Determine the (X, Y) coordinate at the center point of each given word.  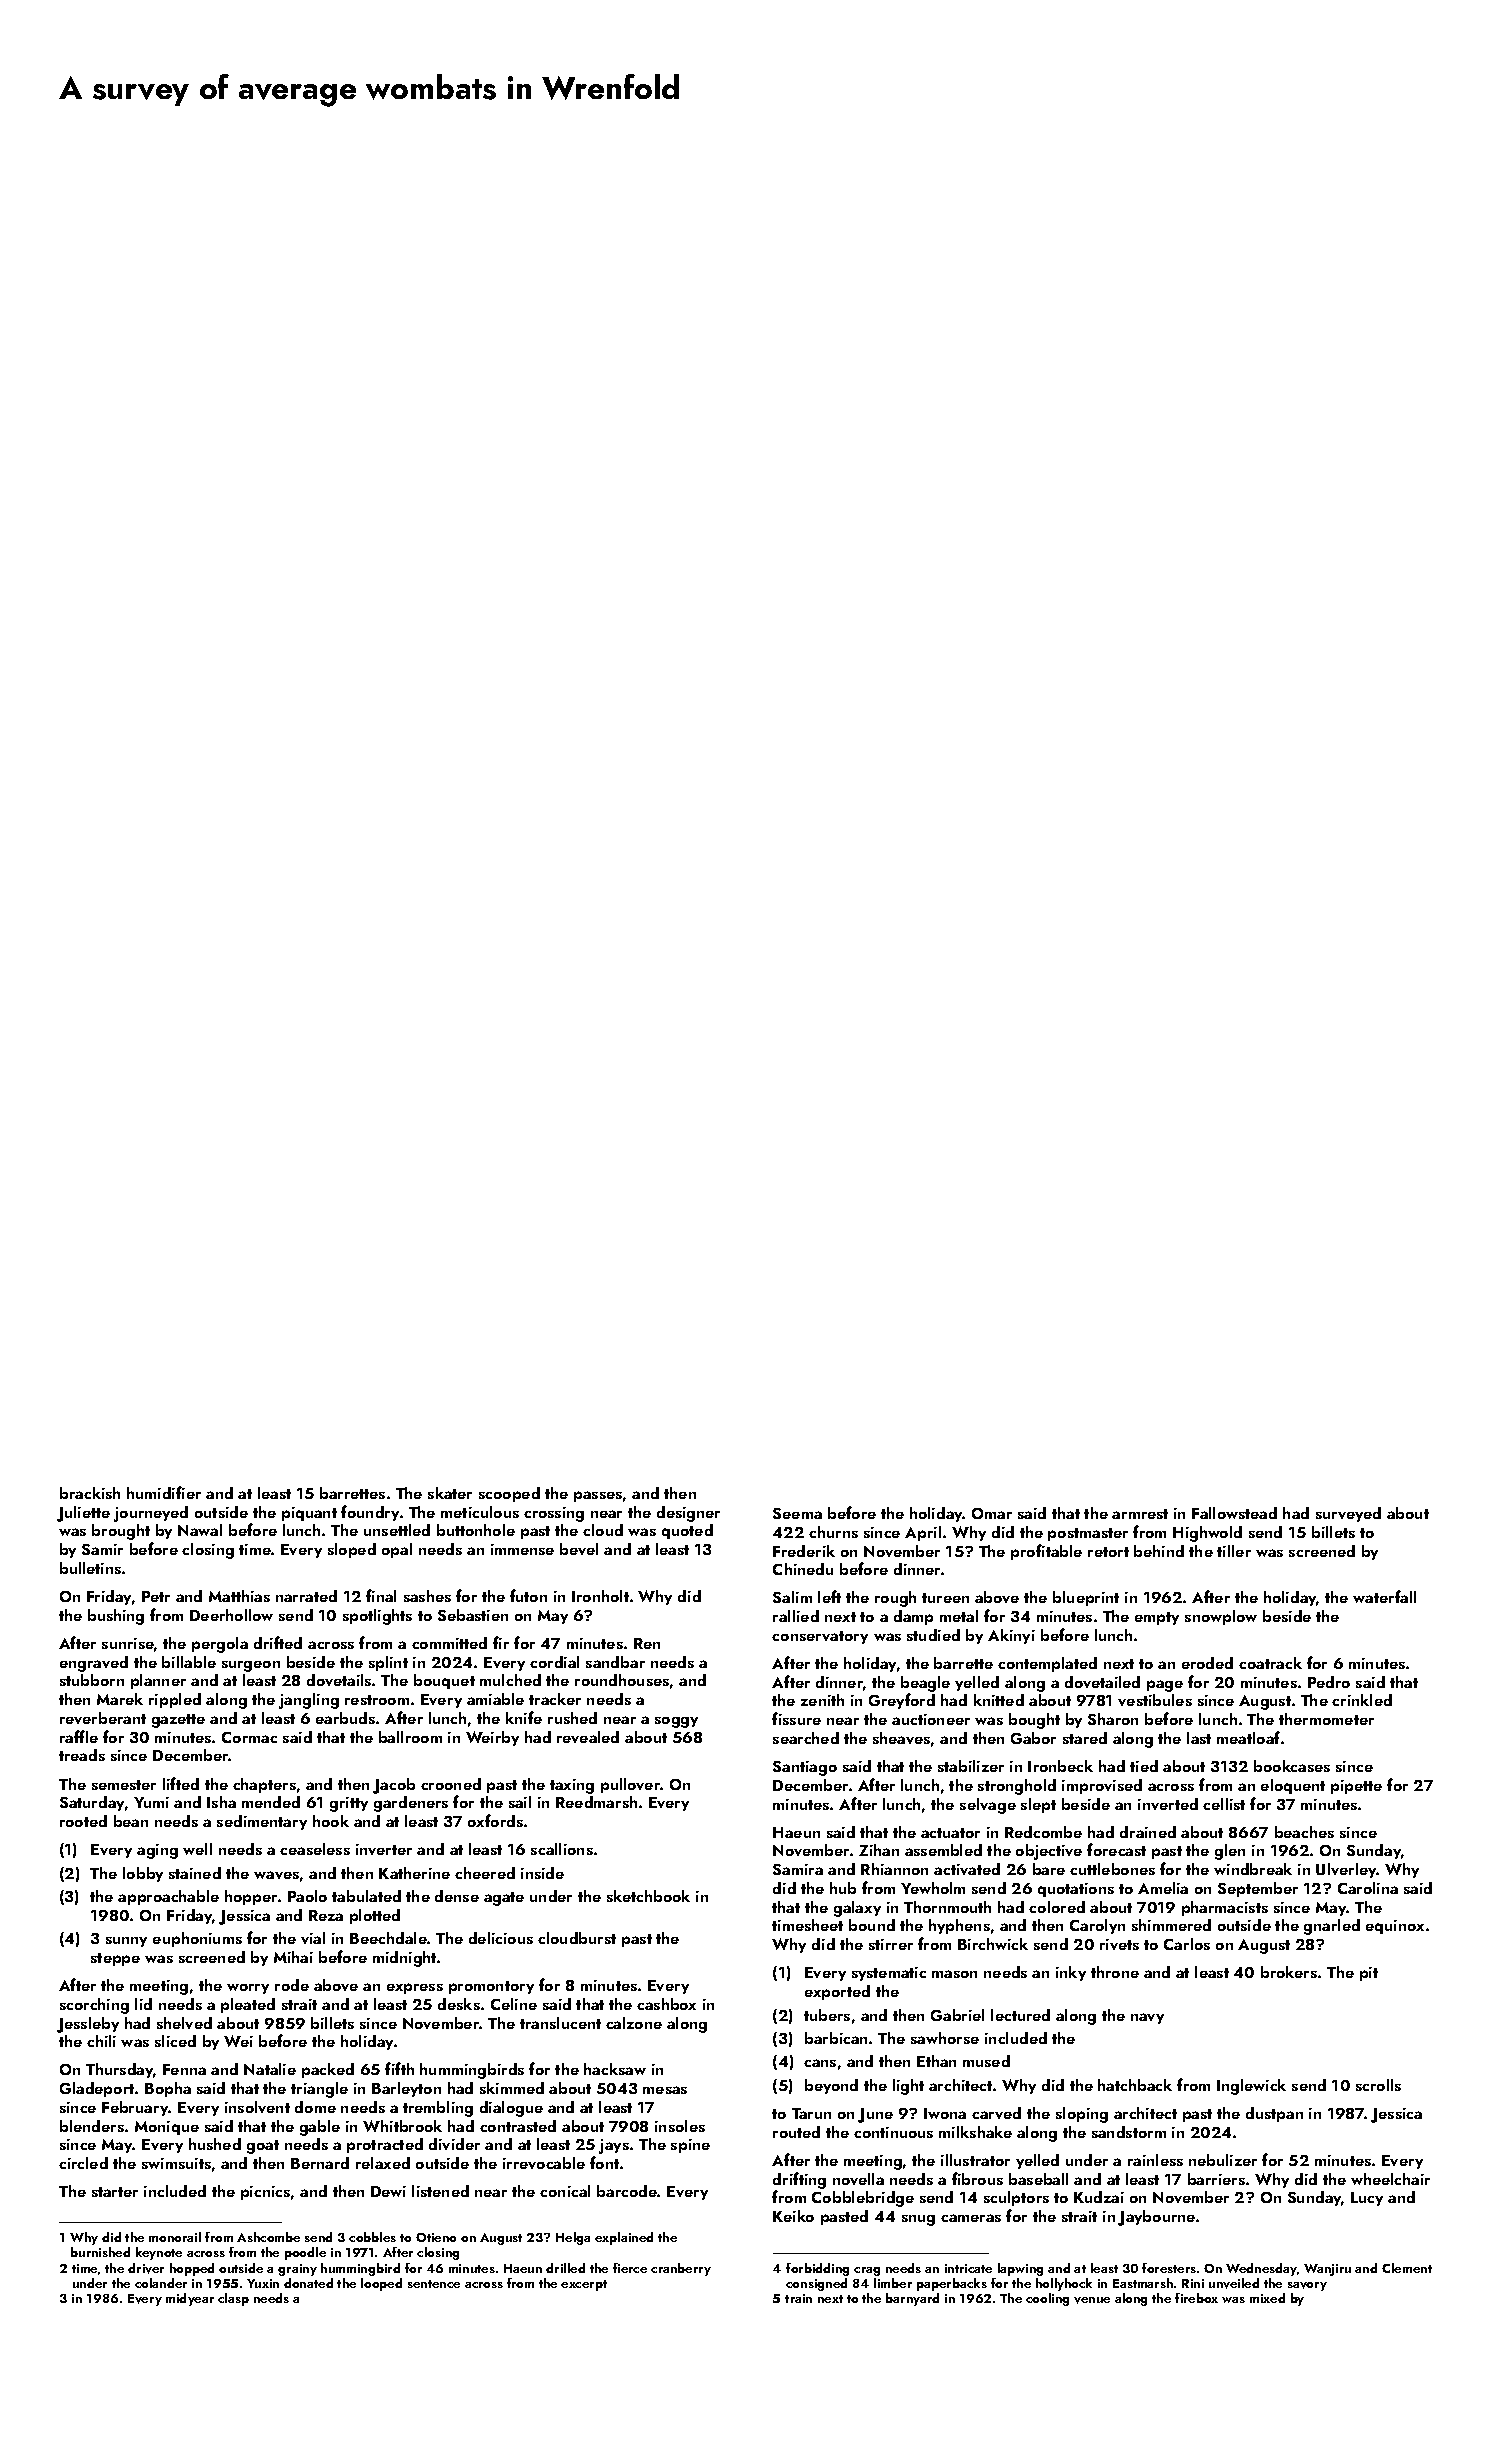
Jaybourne (1156, 2218)
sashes (427, 1596)
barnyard (912, 2299)
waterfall (1384, 1596)
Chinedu (803, 1569)
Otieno (436, 2237)
